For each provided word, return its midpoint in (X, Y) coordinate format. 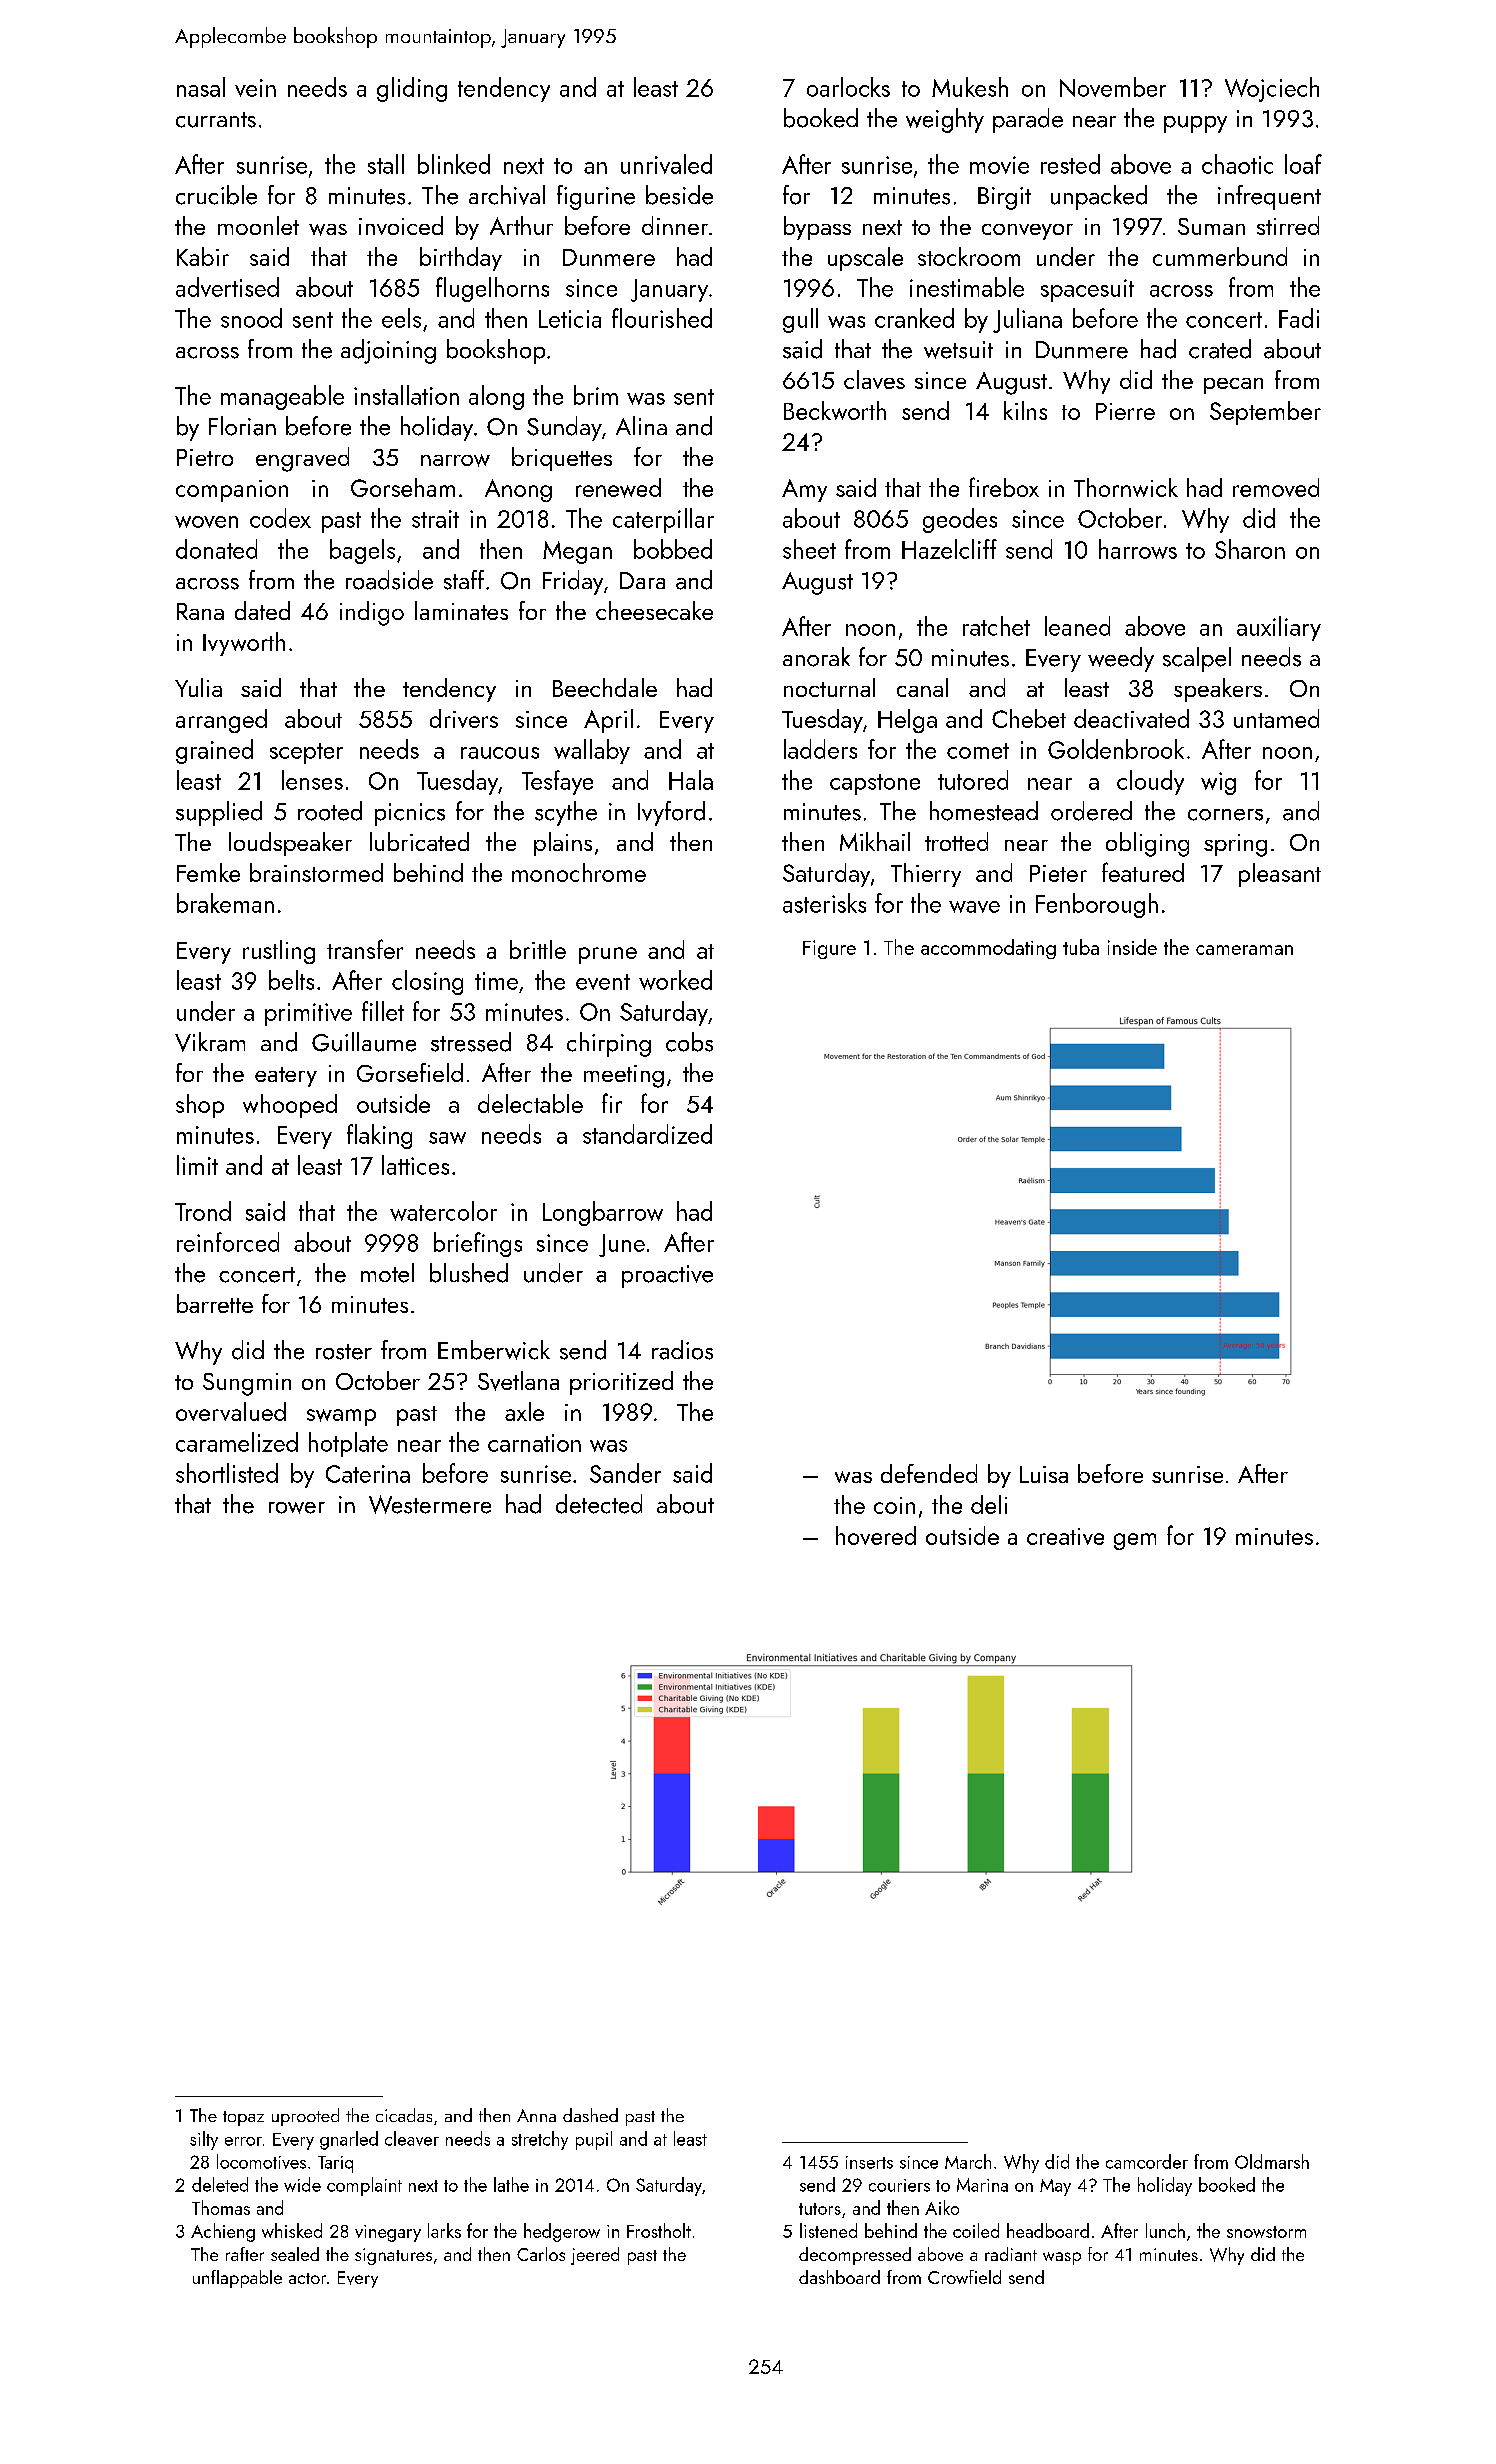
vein (255, 88)
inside (1132, 947)
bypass (817, 228)
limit (197, 1165)
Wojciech (1272, 89)
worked (675, 980)
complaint (364, 2186)
